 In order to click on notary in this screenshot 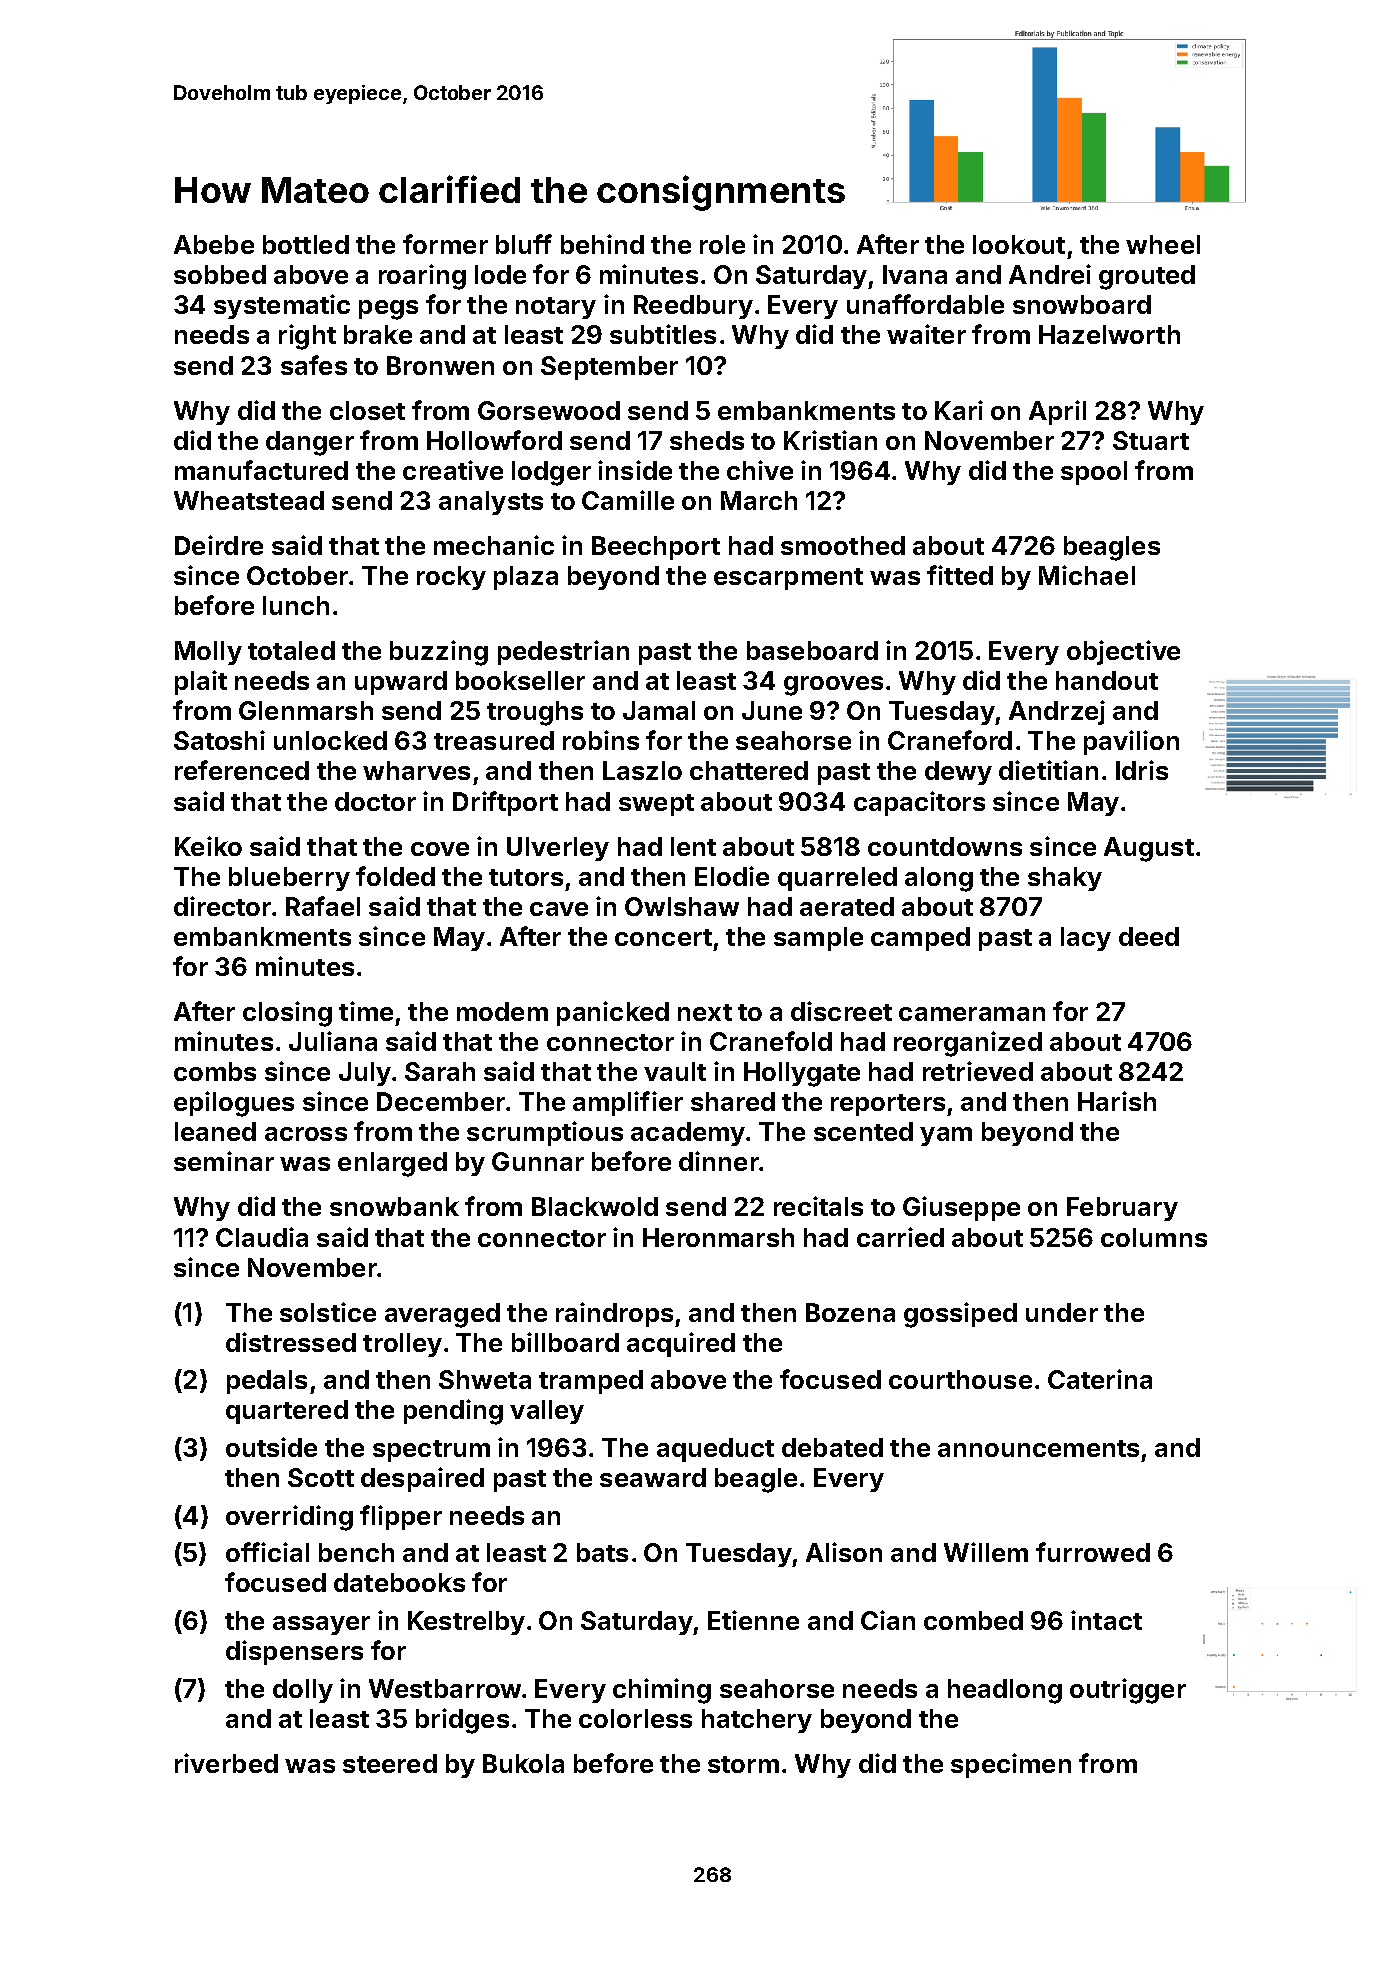, I will do `click(556, 308)`.
